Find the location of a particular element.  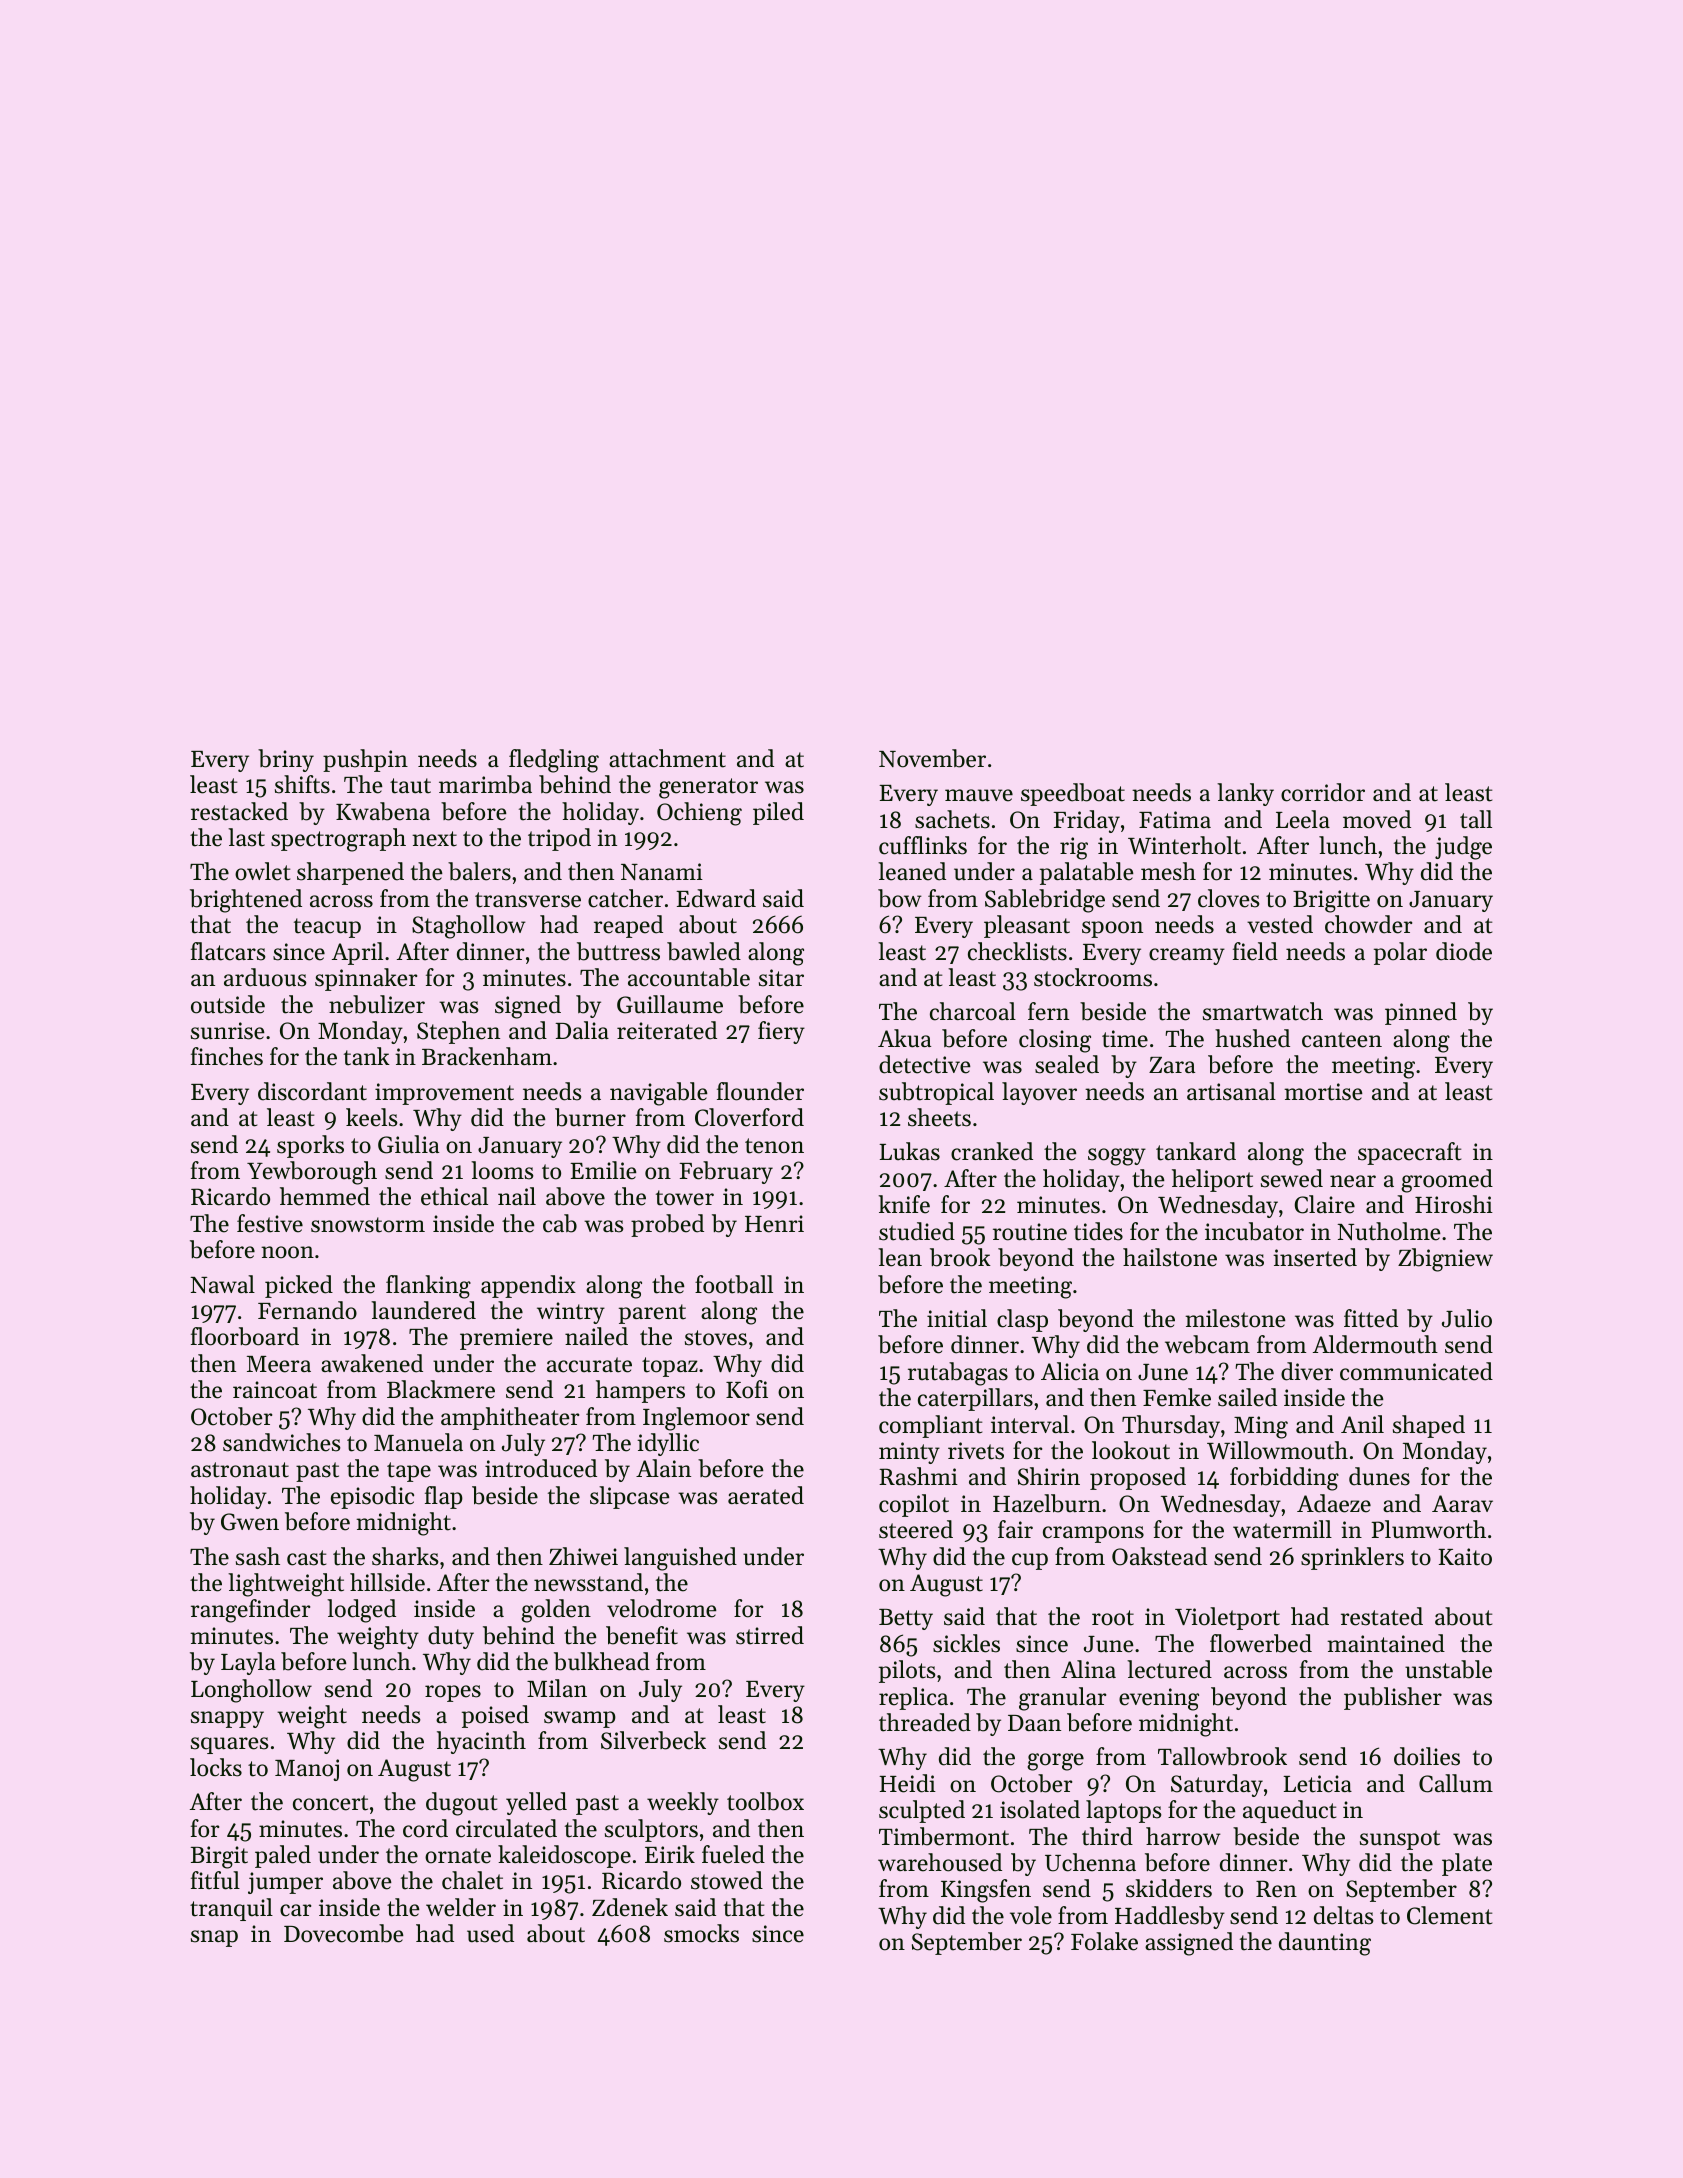

milestone is located at coordinates (1235, 1318).
